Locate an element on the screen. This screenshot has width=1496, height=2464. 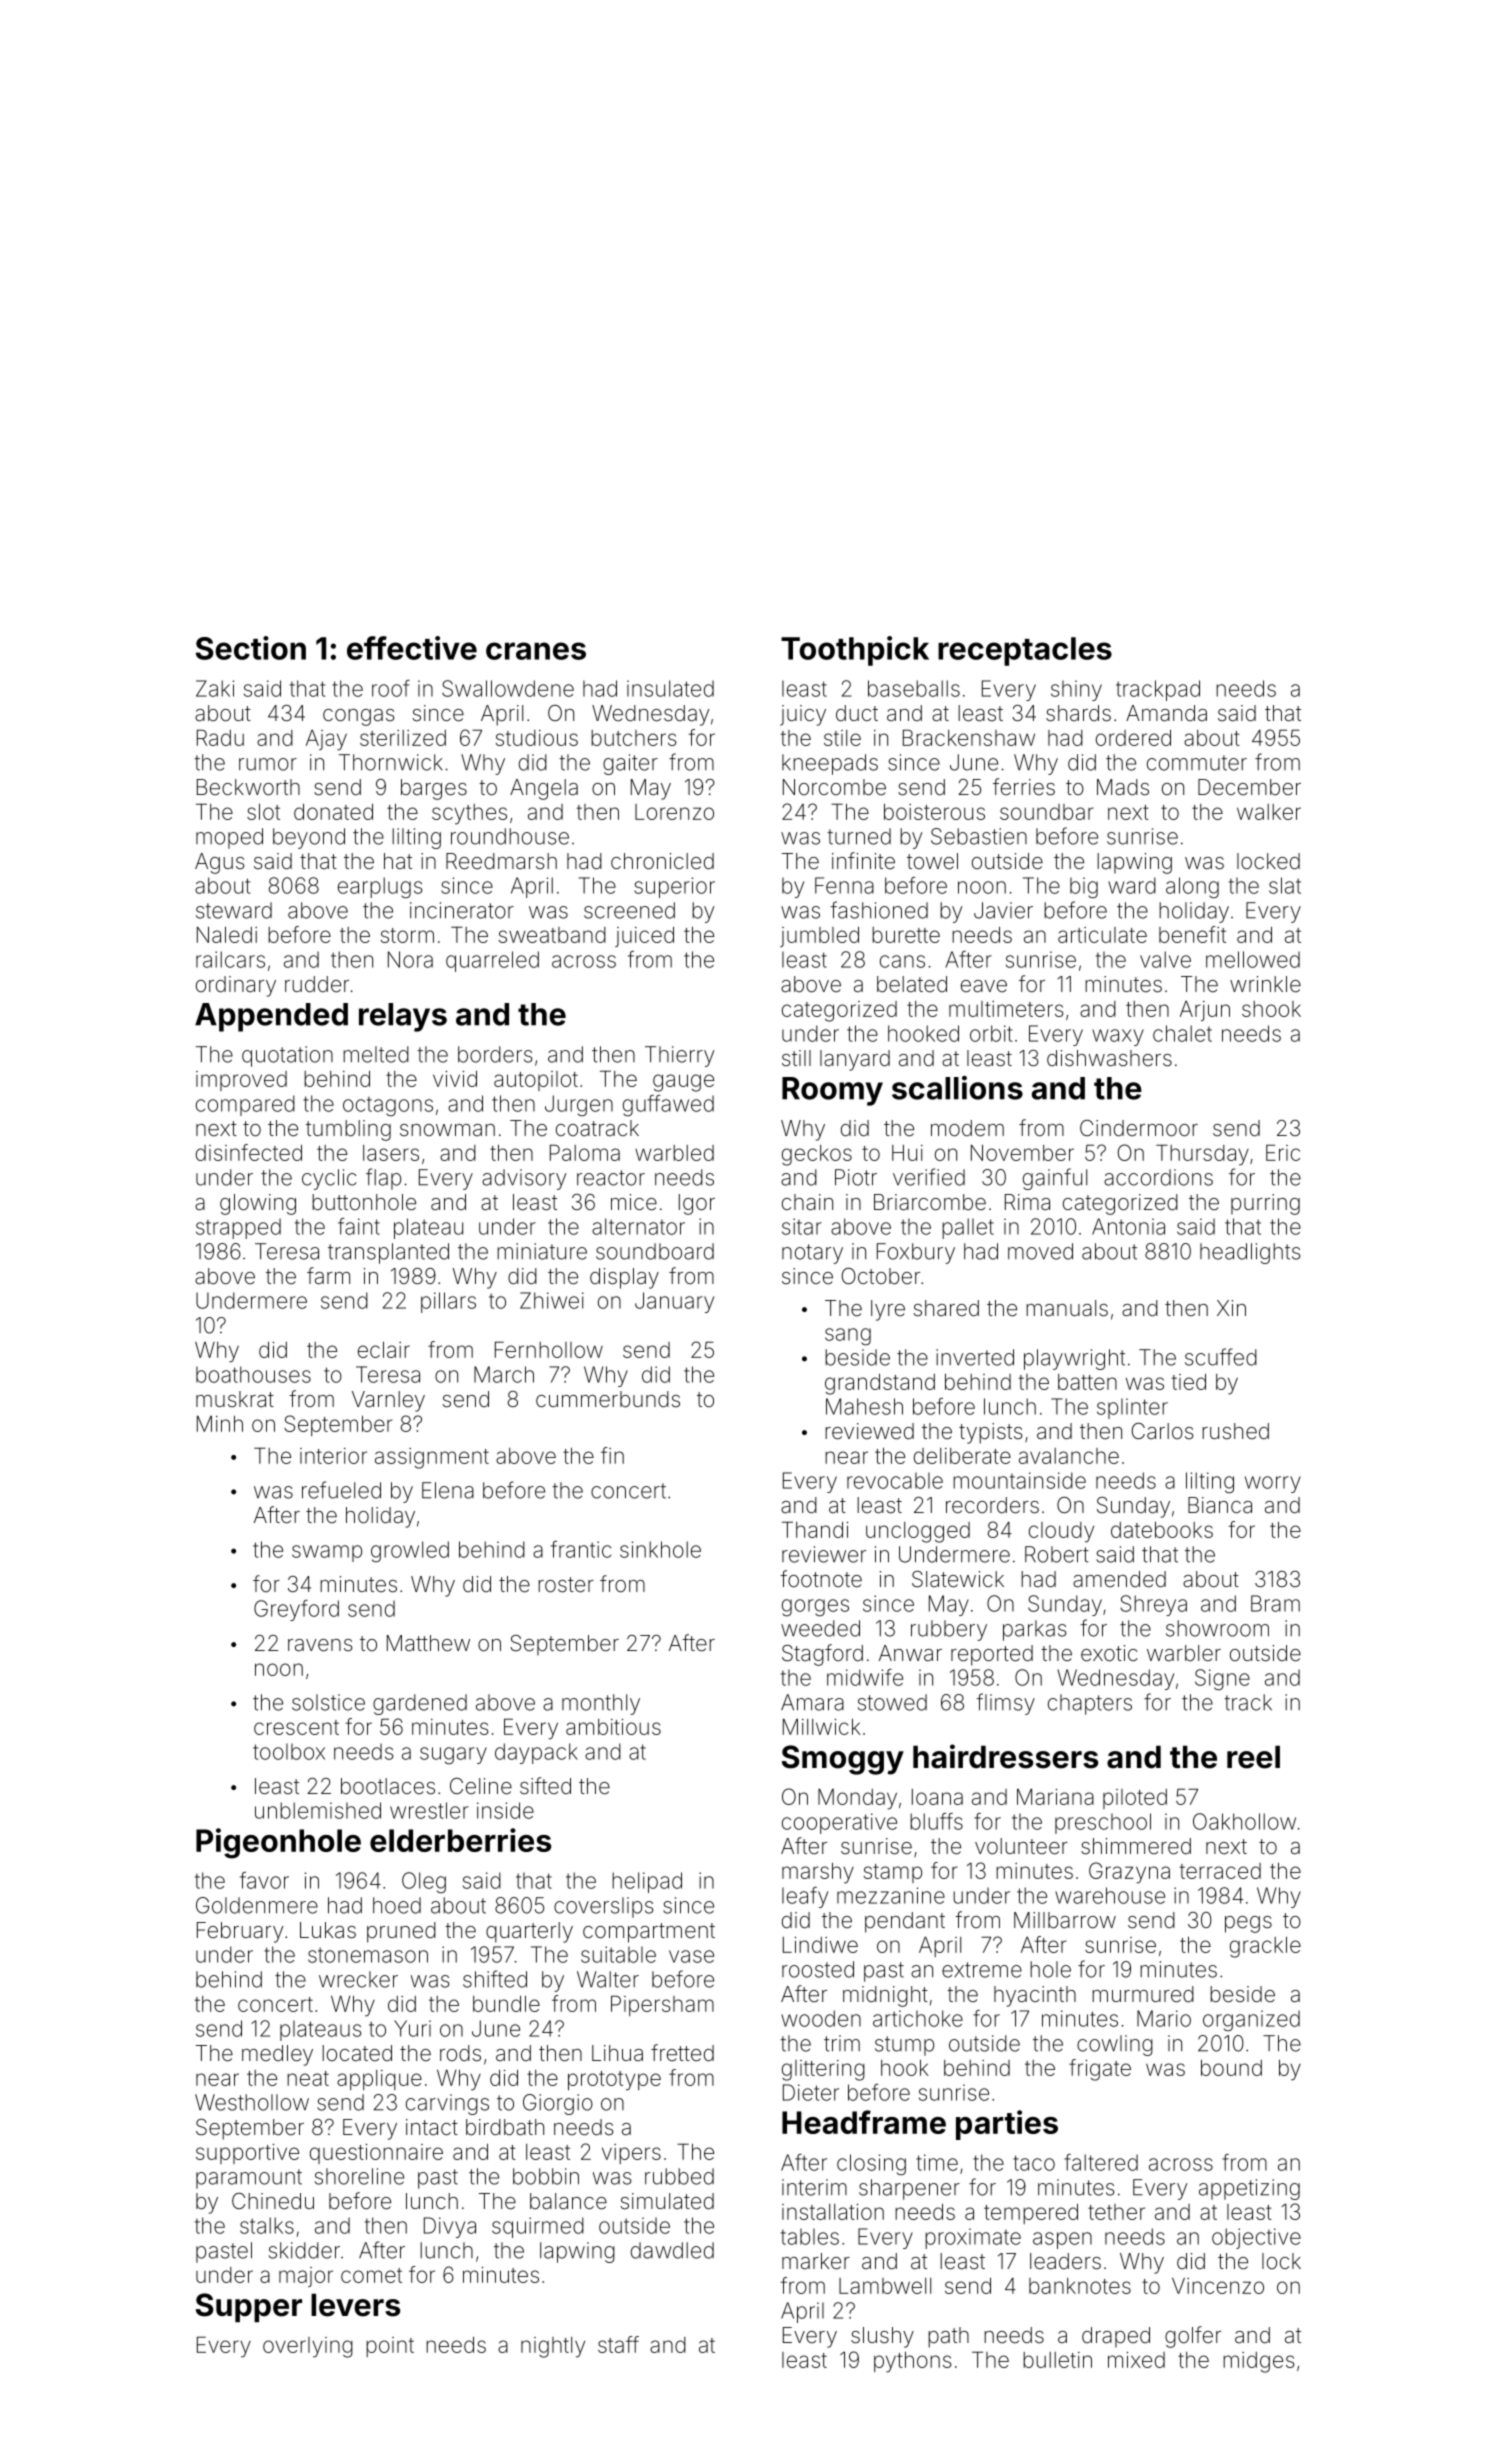
Millbarrow is located at coordinates (1065, 1920).
